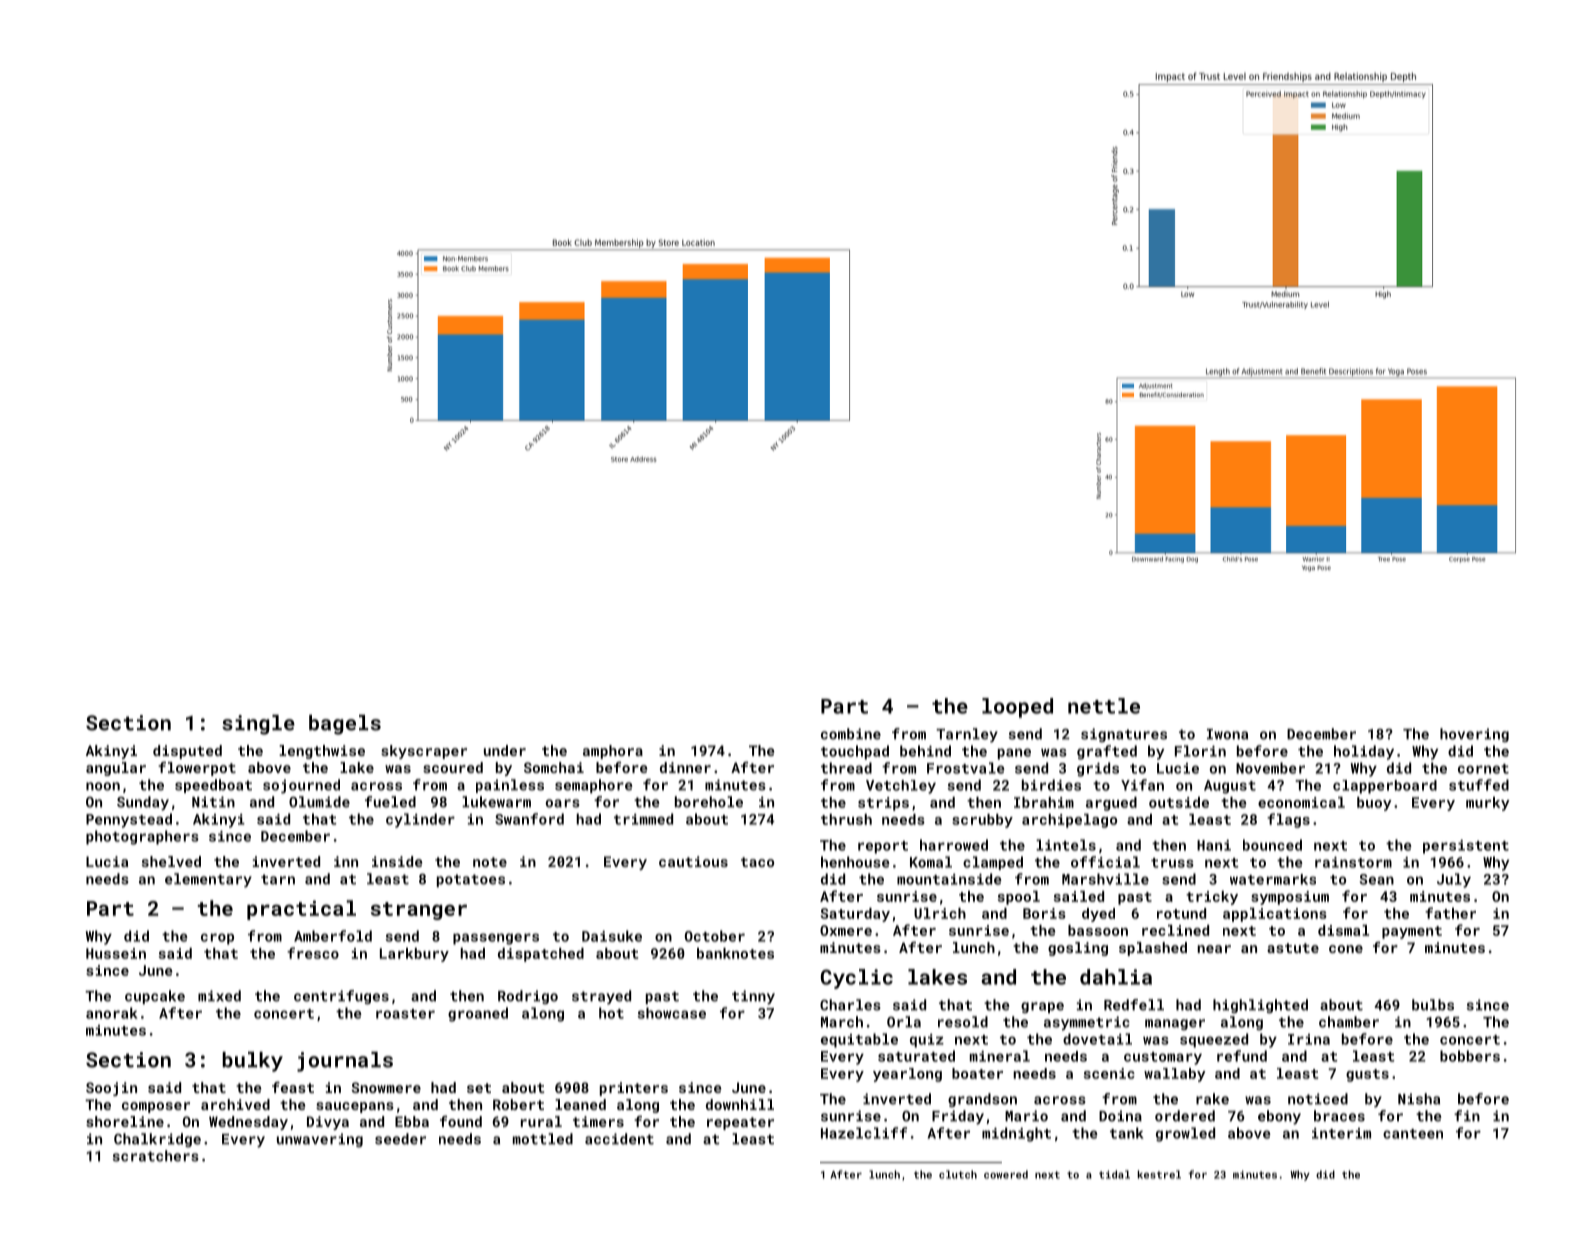 This screenshot has width=1595, height=1233. Describe the element at coordinates (112, 1013) in the screenshot. I see `anorak` at that location.
